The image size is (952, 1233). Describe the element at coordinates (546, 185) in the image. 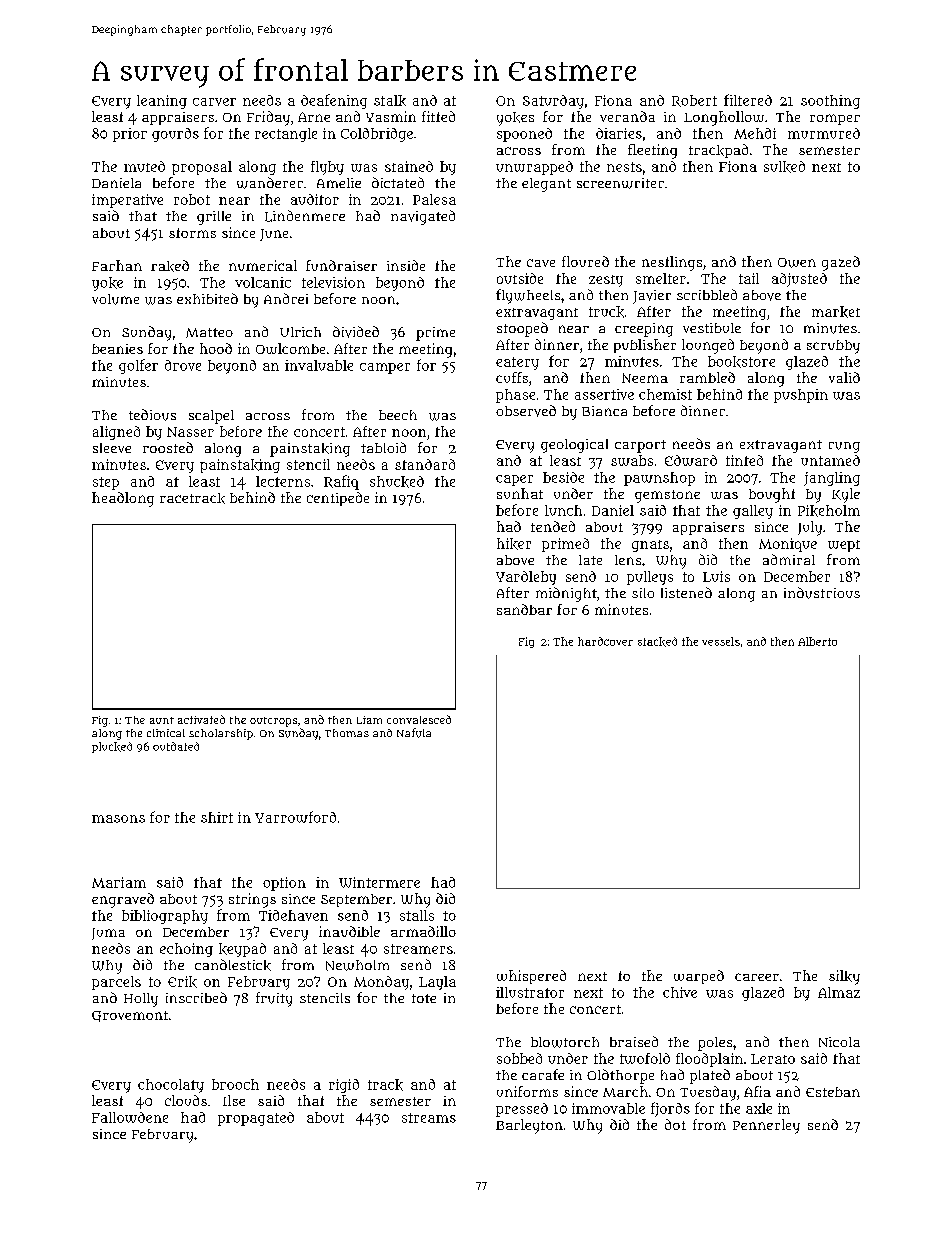

I see `elegant` at that location.
